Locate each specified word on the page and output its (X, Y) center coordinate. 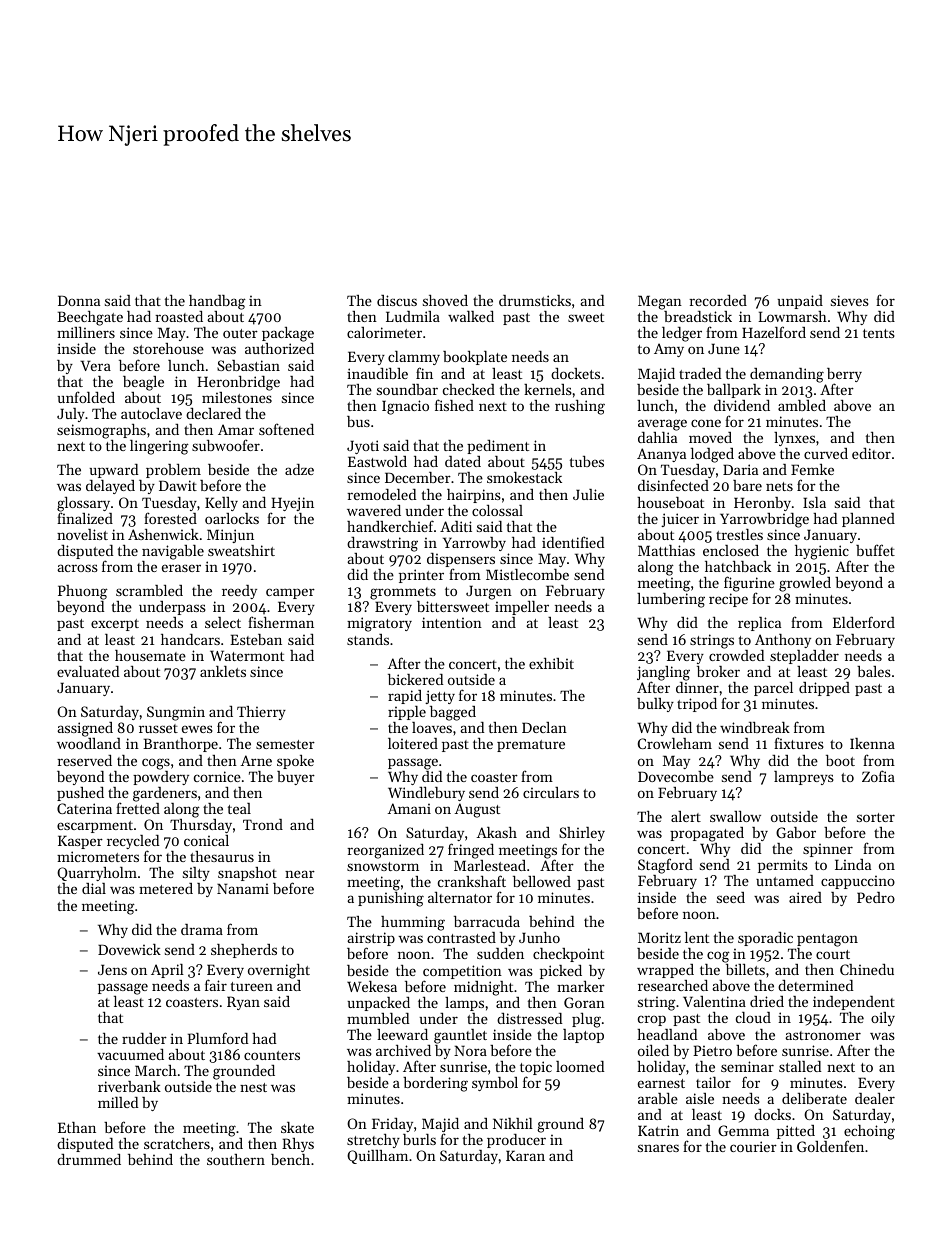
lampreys (804, 778)
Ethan (77, 1127)
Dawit (178, 485)
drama (202, 929)
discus (397, 300)
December (418, 477)
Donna (79, 300)
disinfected (673, 485)
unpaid (800, 302)
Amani (409, 808)
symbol (495, 1084)
